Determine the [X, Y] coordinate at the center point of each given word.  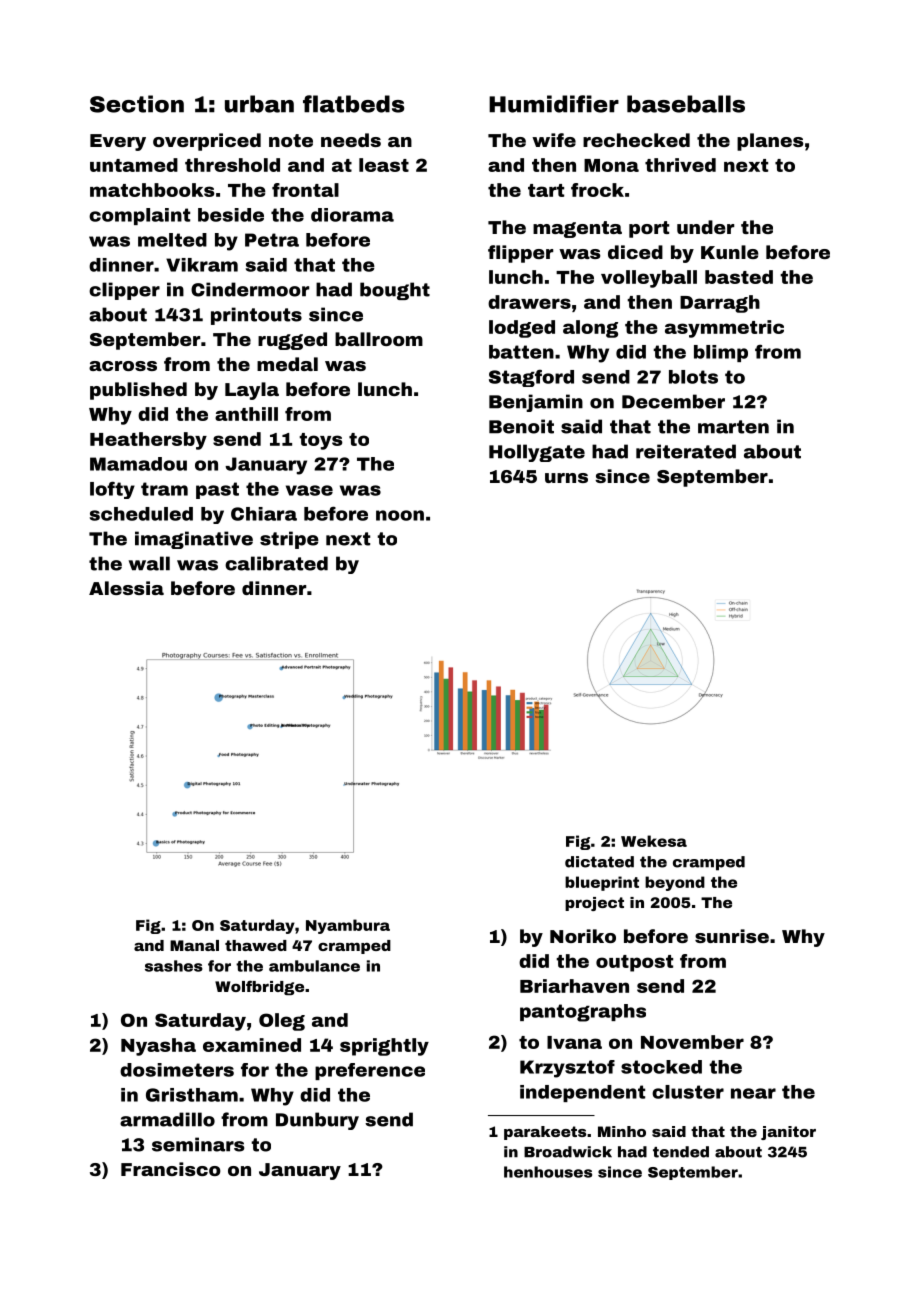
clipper [124, 291]
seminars [198, 1144]
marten [733, 427]
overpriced [207, 142]
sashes [174, 966]
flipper [520, 254]
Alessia [126, 588]
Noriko [583, 936]
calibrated [276, 563]
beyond [675, 883]
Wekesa [654, 841]
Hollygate [537, 453]
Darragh [720, 304]
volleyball [649, 279]
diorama [352, 215]
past [217, 490]
